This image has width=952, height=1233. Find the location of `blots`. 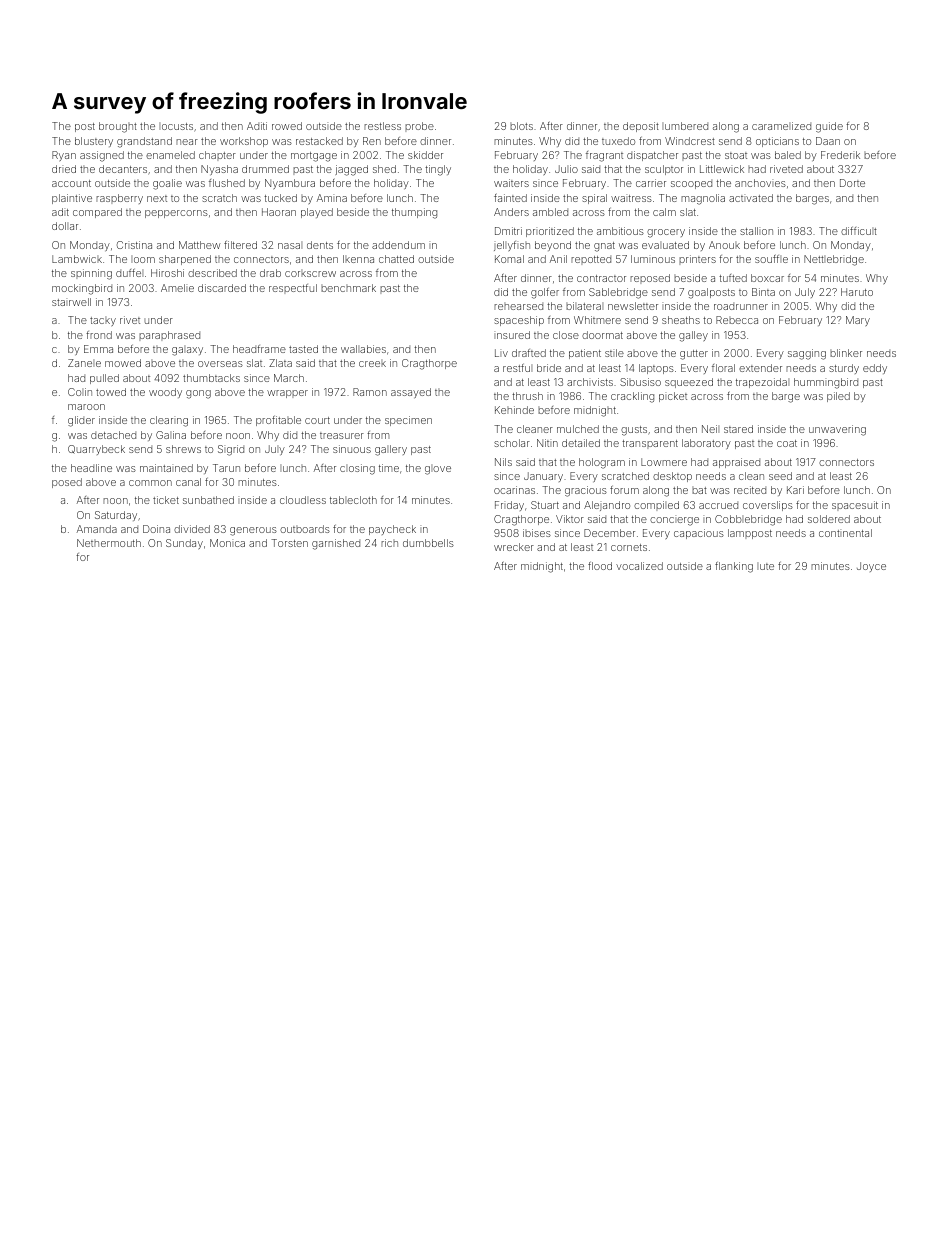

blots is located at coordinates (521, 126).
